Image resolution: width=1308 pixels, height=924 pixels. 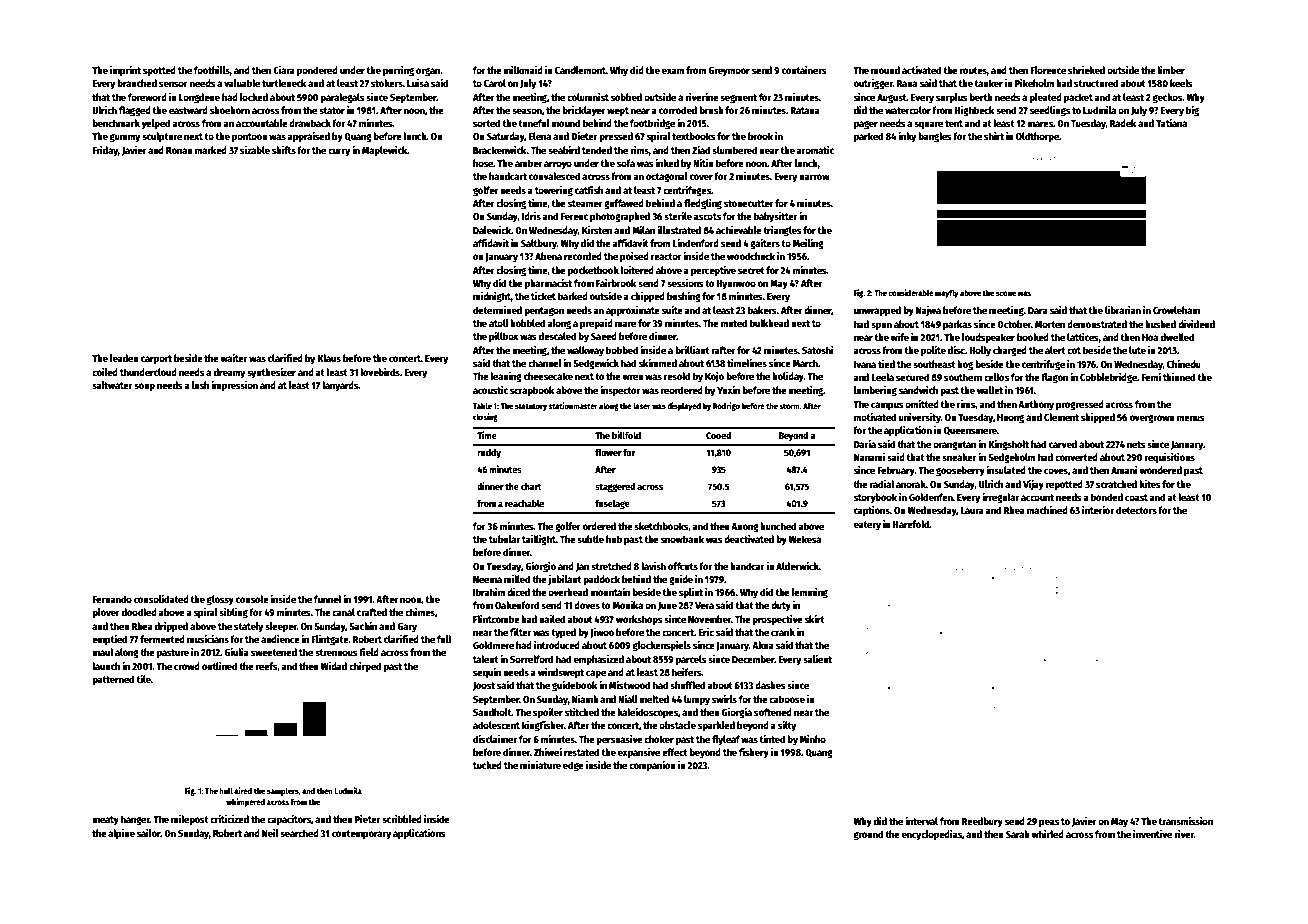 I want to click on Meiling, so click(x=808, y=244).
